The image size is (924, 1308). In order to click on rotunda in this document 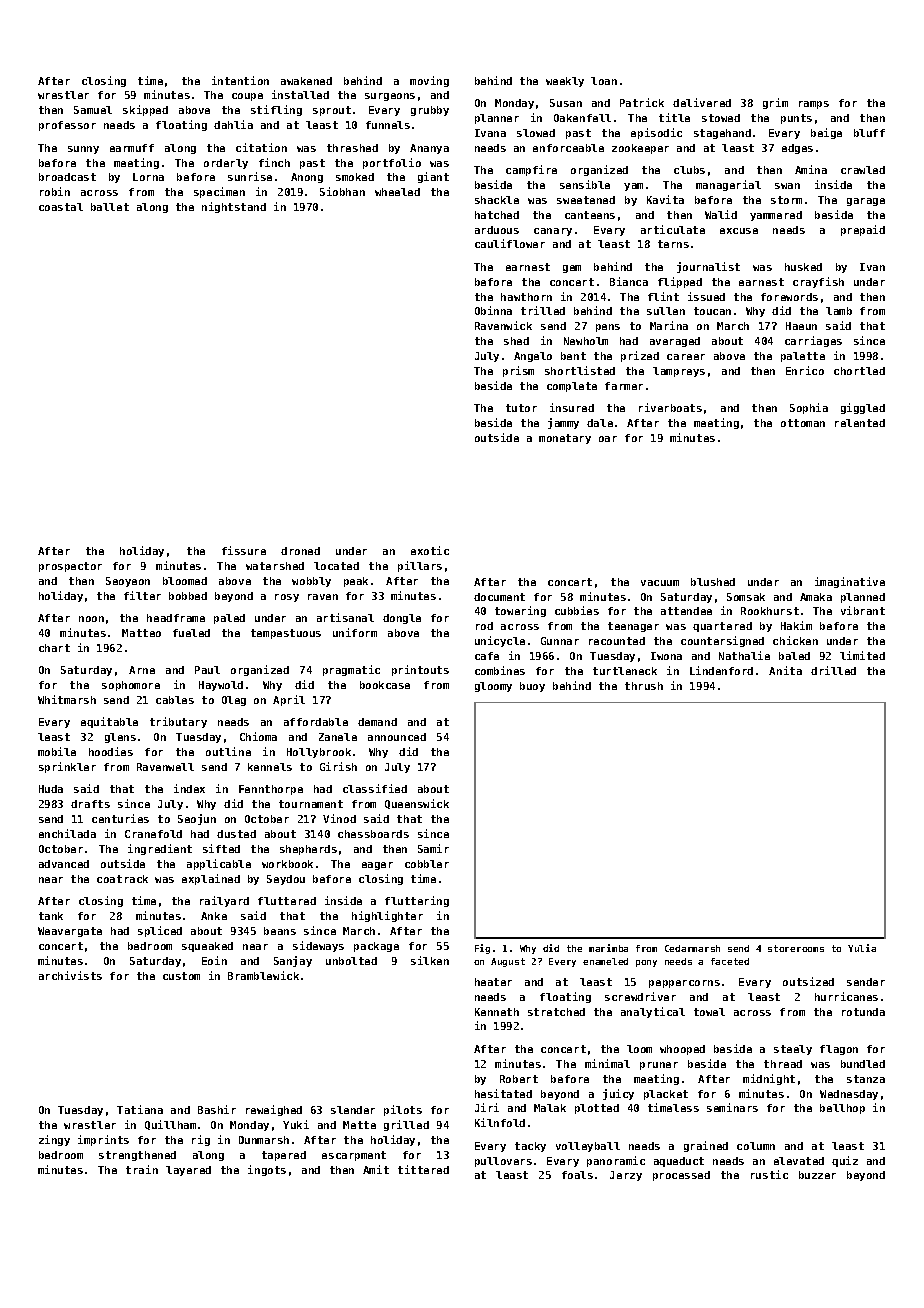, I will do `click(863, 1012)`.
